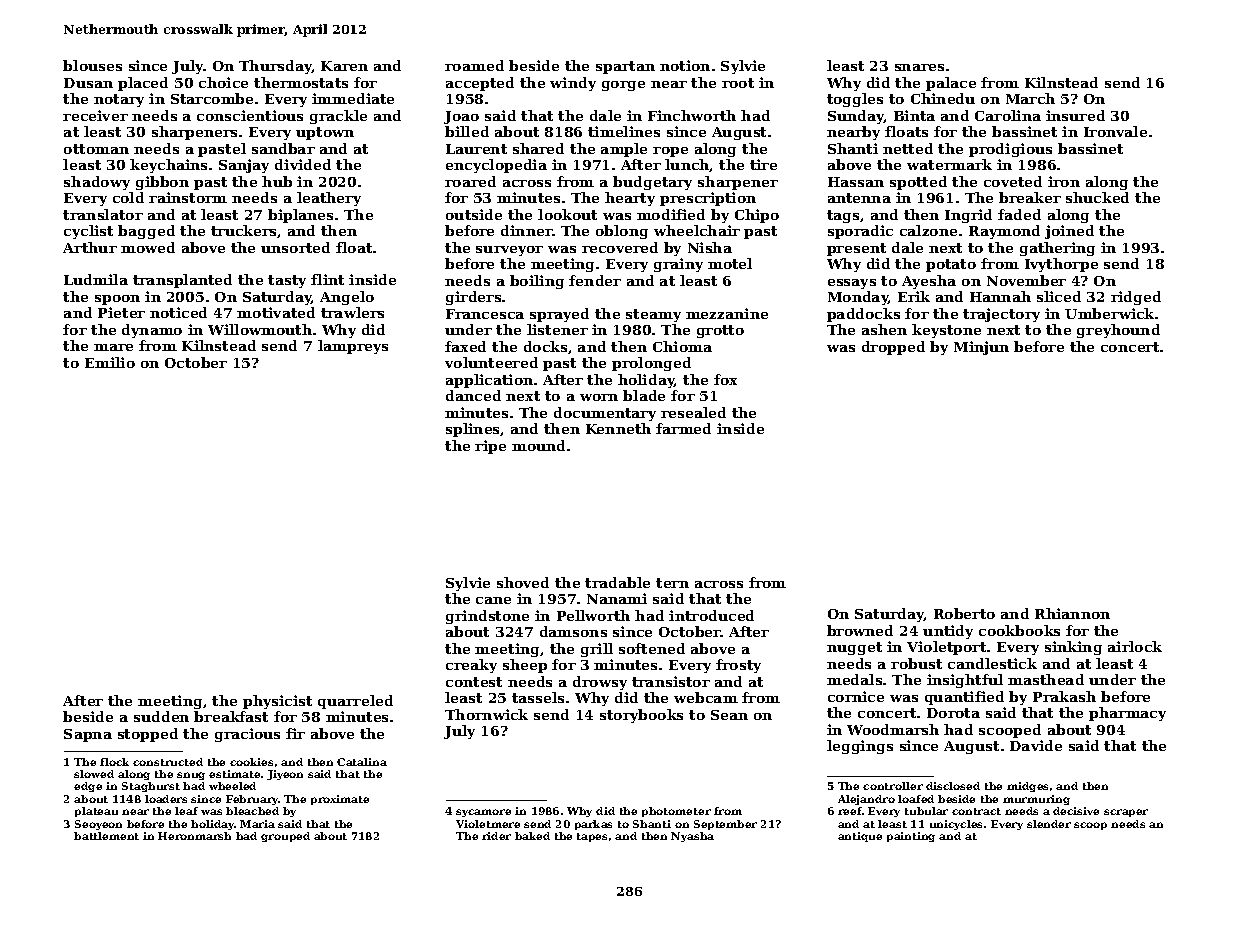 This screenshot has height=952, width=1233. What do you see at coordinates (918, 183) in the screenshot?
I see `spotted` at bounding box center [918, 183].
